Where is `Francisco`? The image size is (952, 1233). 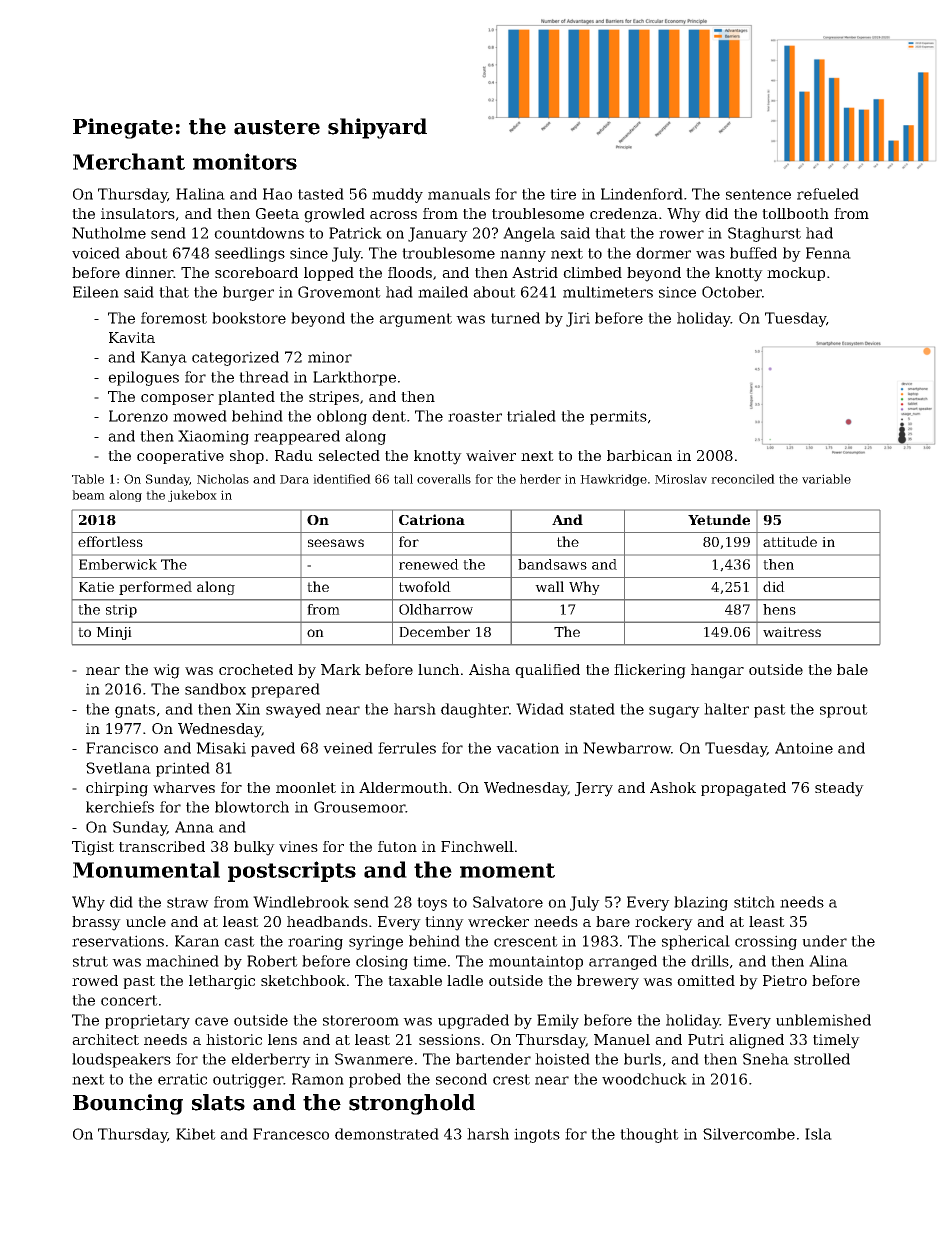 Francisco is located at coordinates (122, 748).
